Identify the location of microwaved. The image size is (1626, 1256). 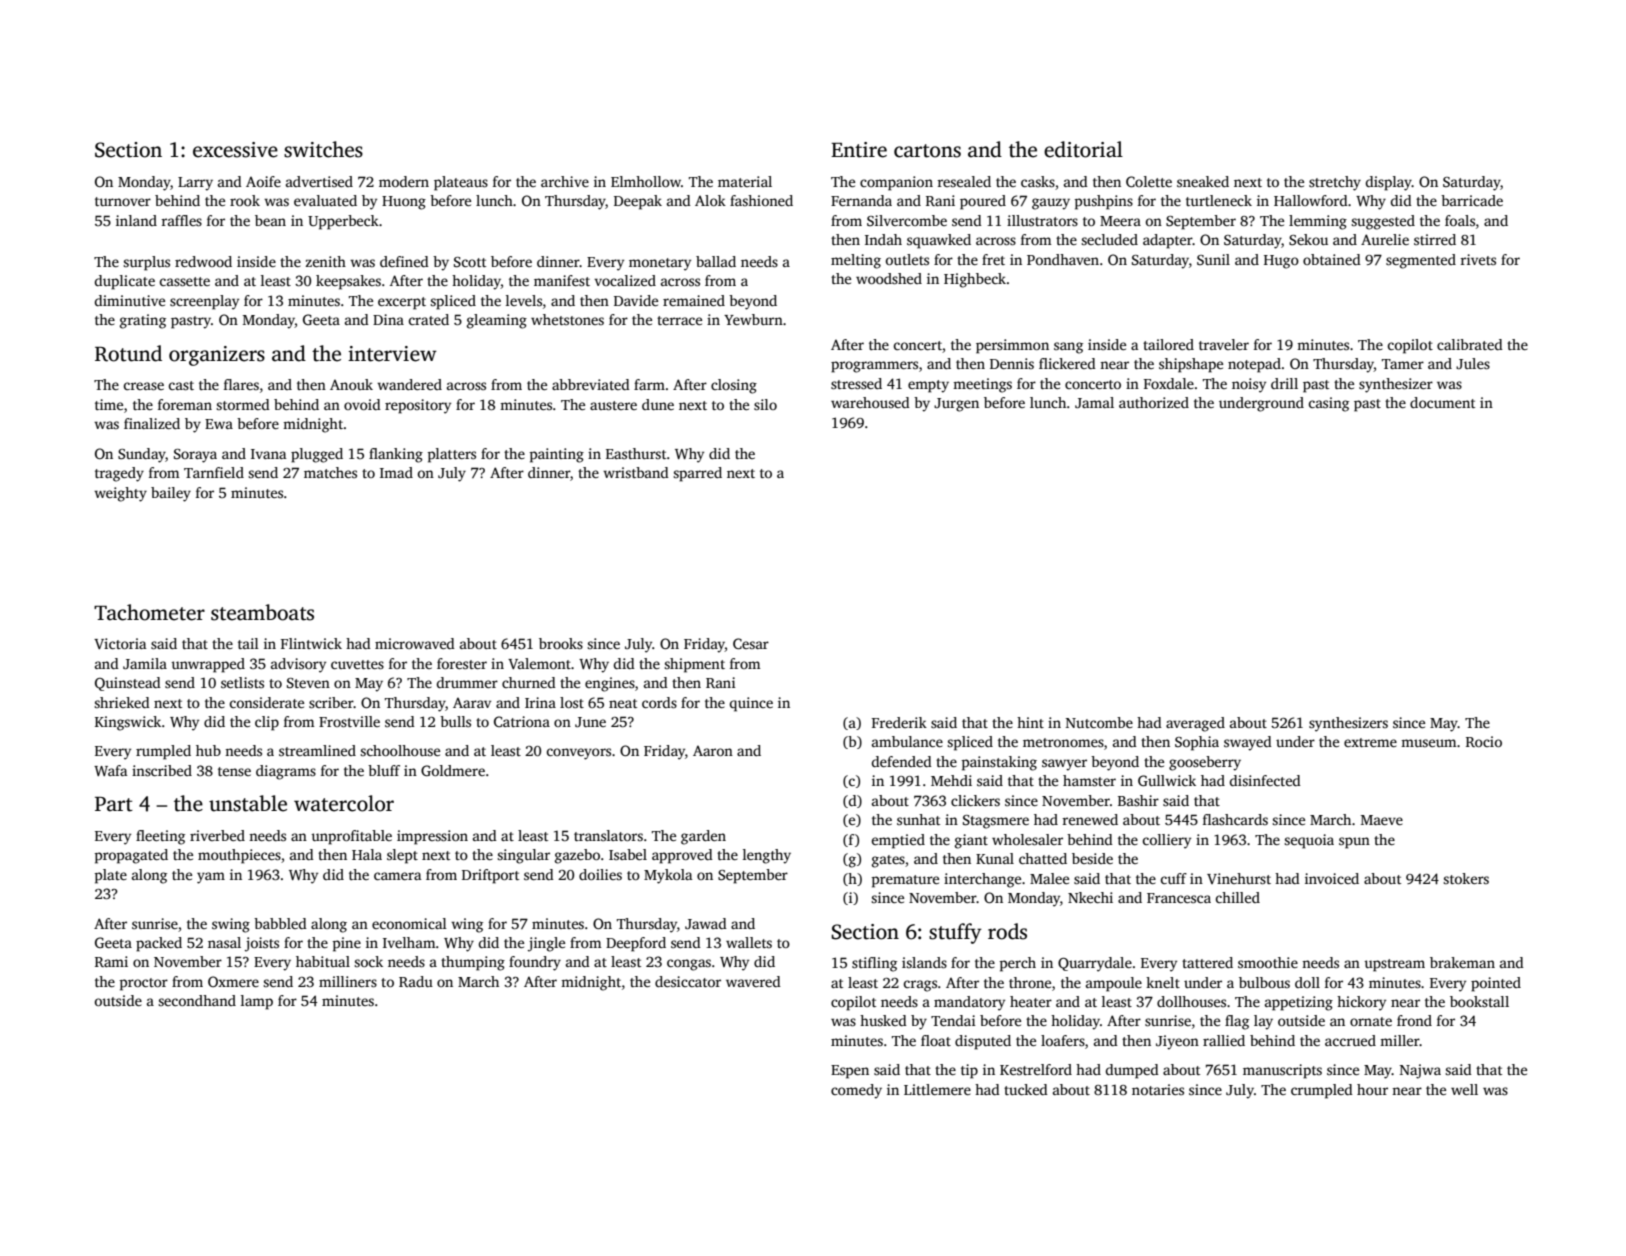
(415, 643).
